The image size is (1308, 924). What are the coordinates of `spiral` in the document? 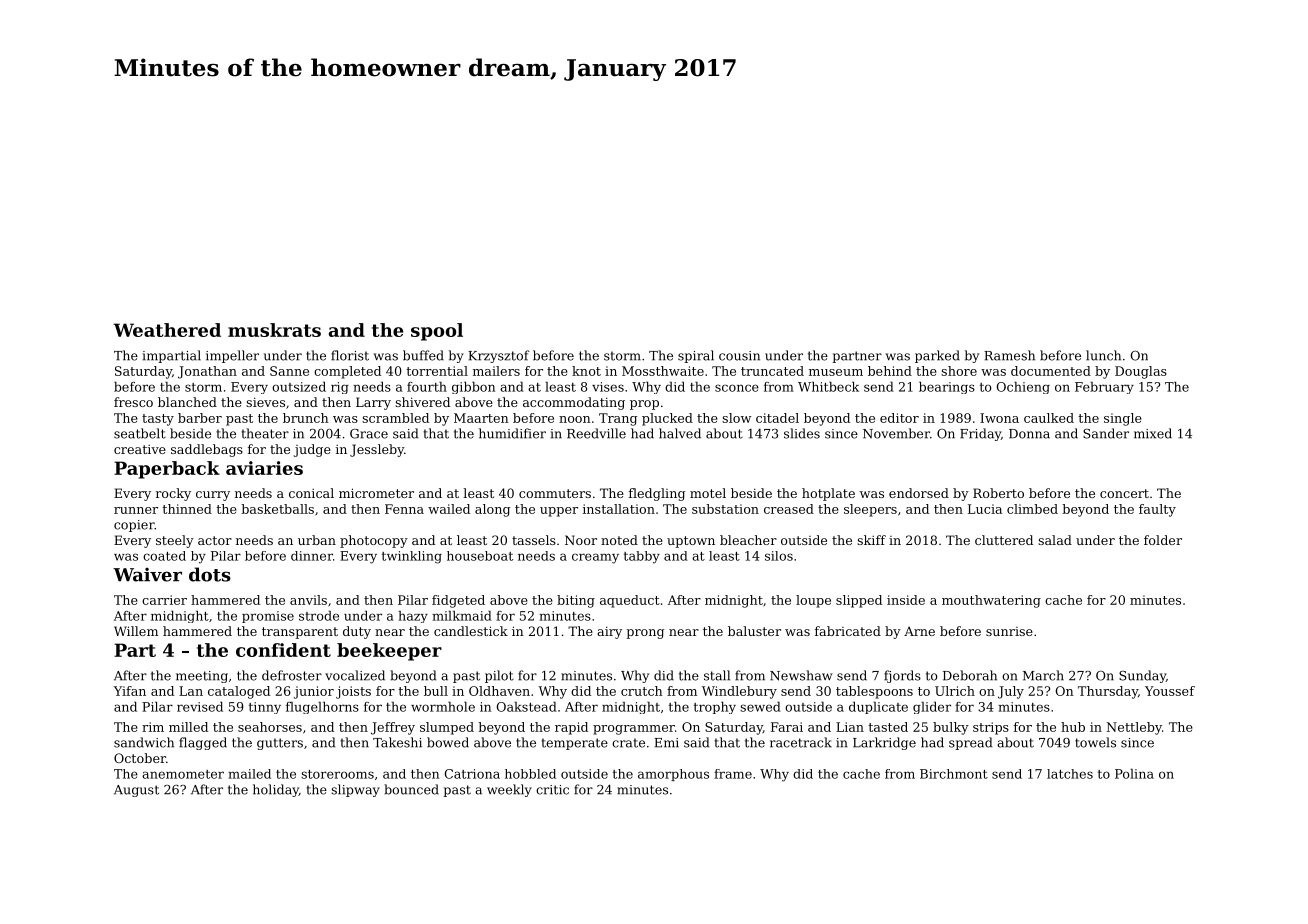 It's located at (696, 356).
